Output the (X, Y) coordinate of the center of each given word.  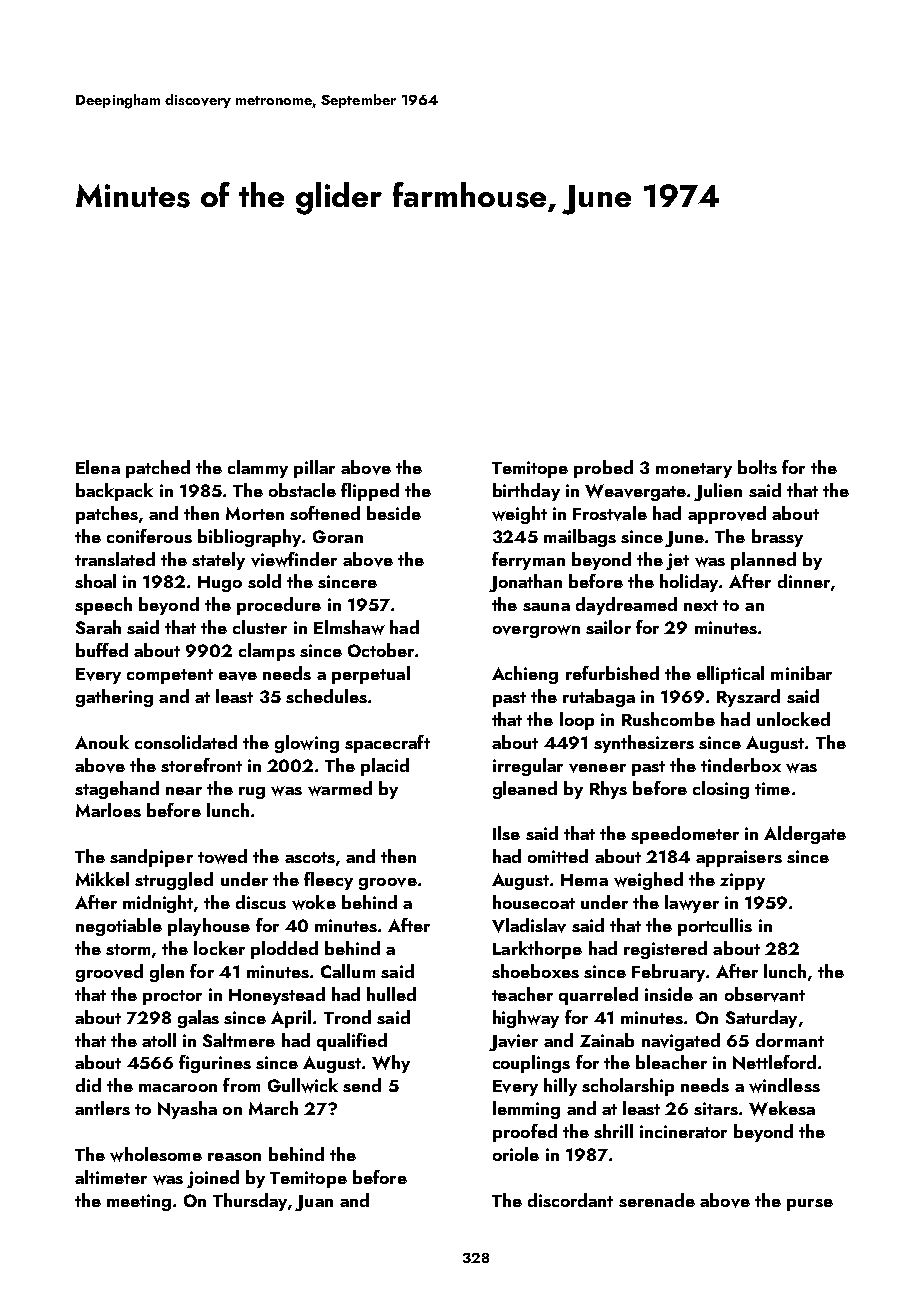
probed (603, 469)
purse (810, 1205)
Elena (98, 467)
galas (198, 1019)
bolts (757, 467)
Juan (314, 1203)
